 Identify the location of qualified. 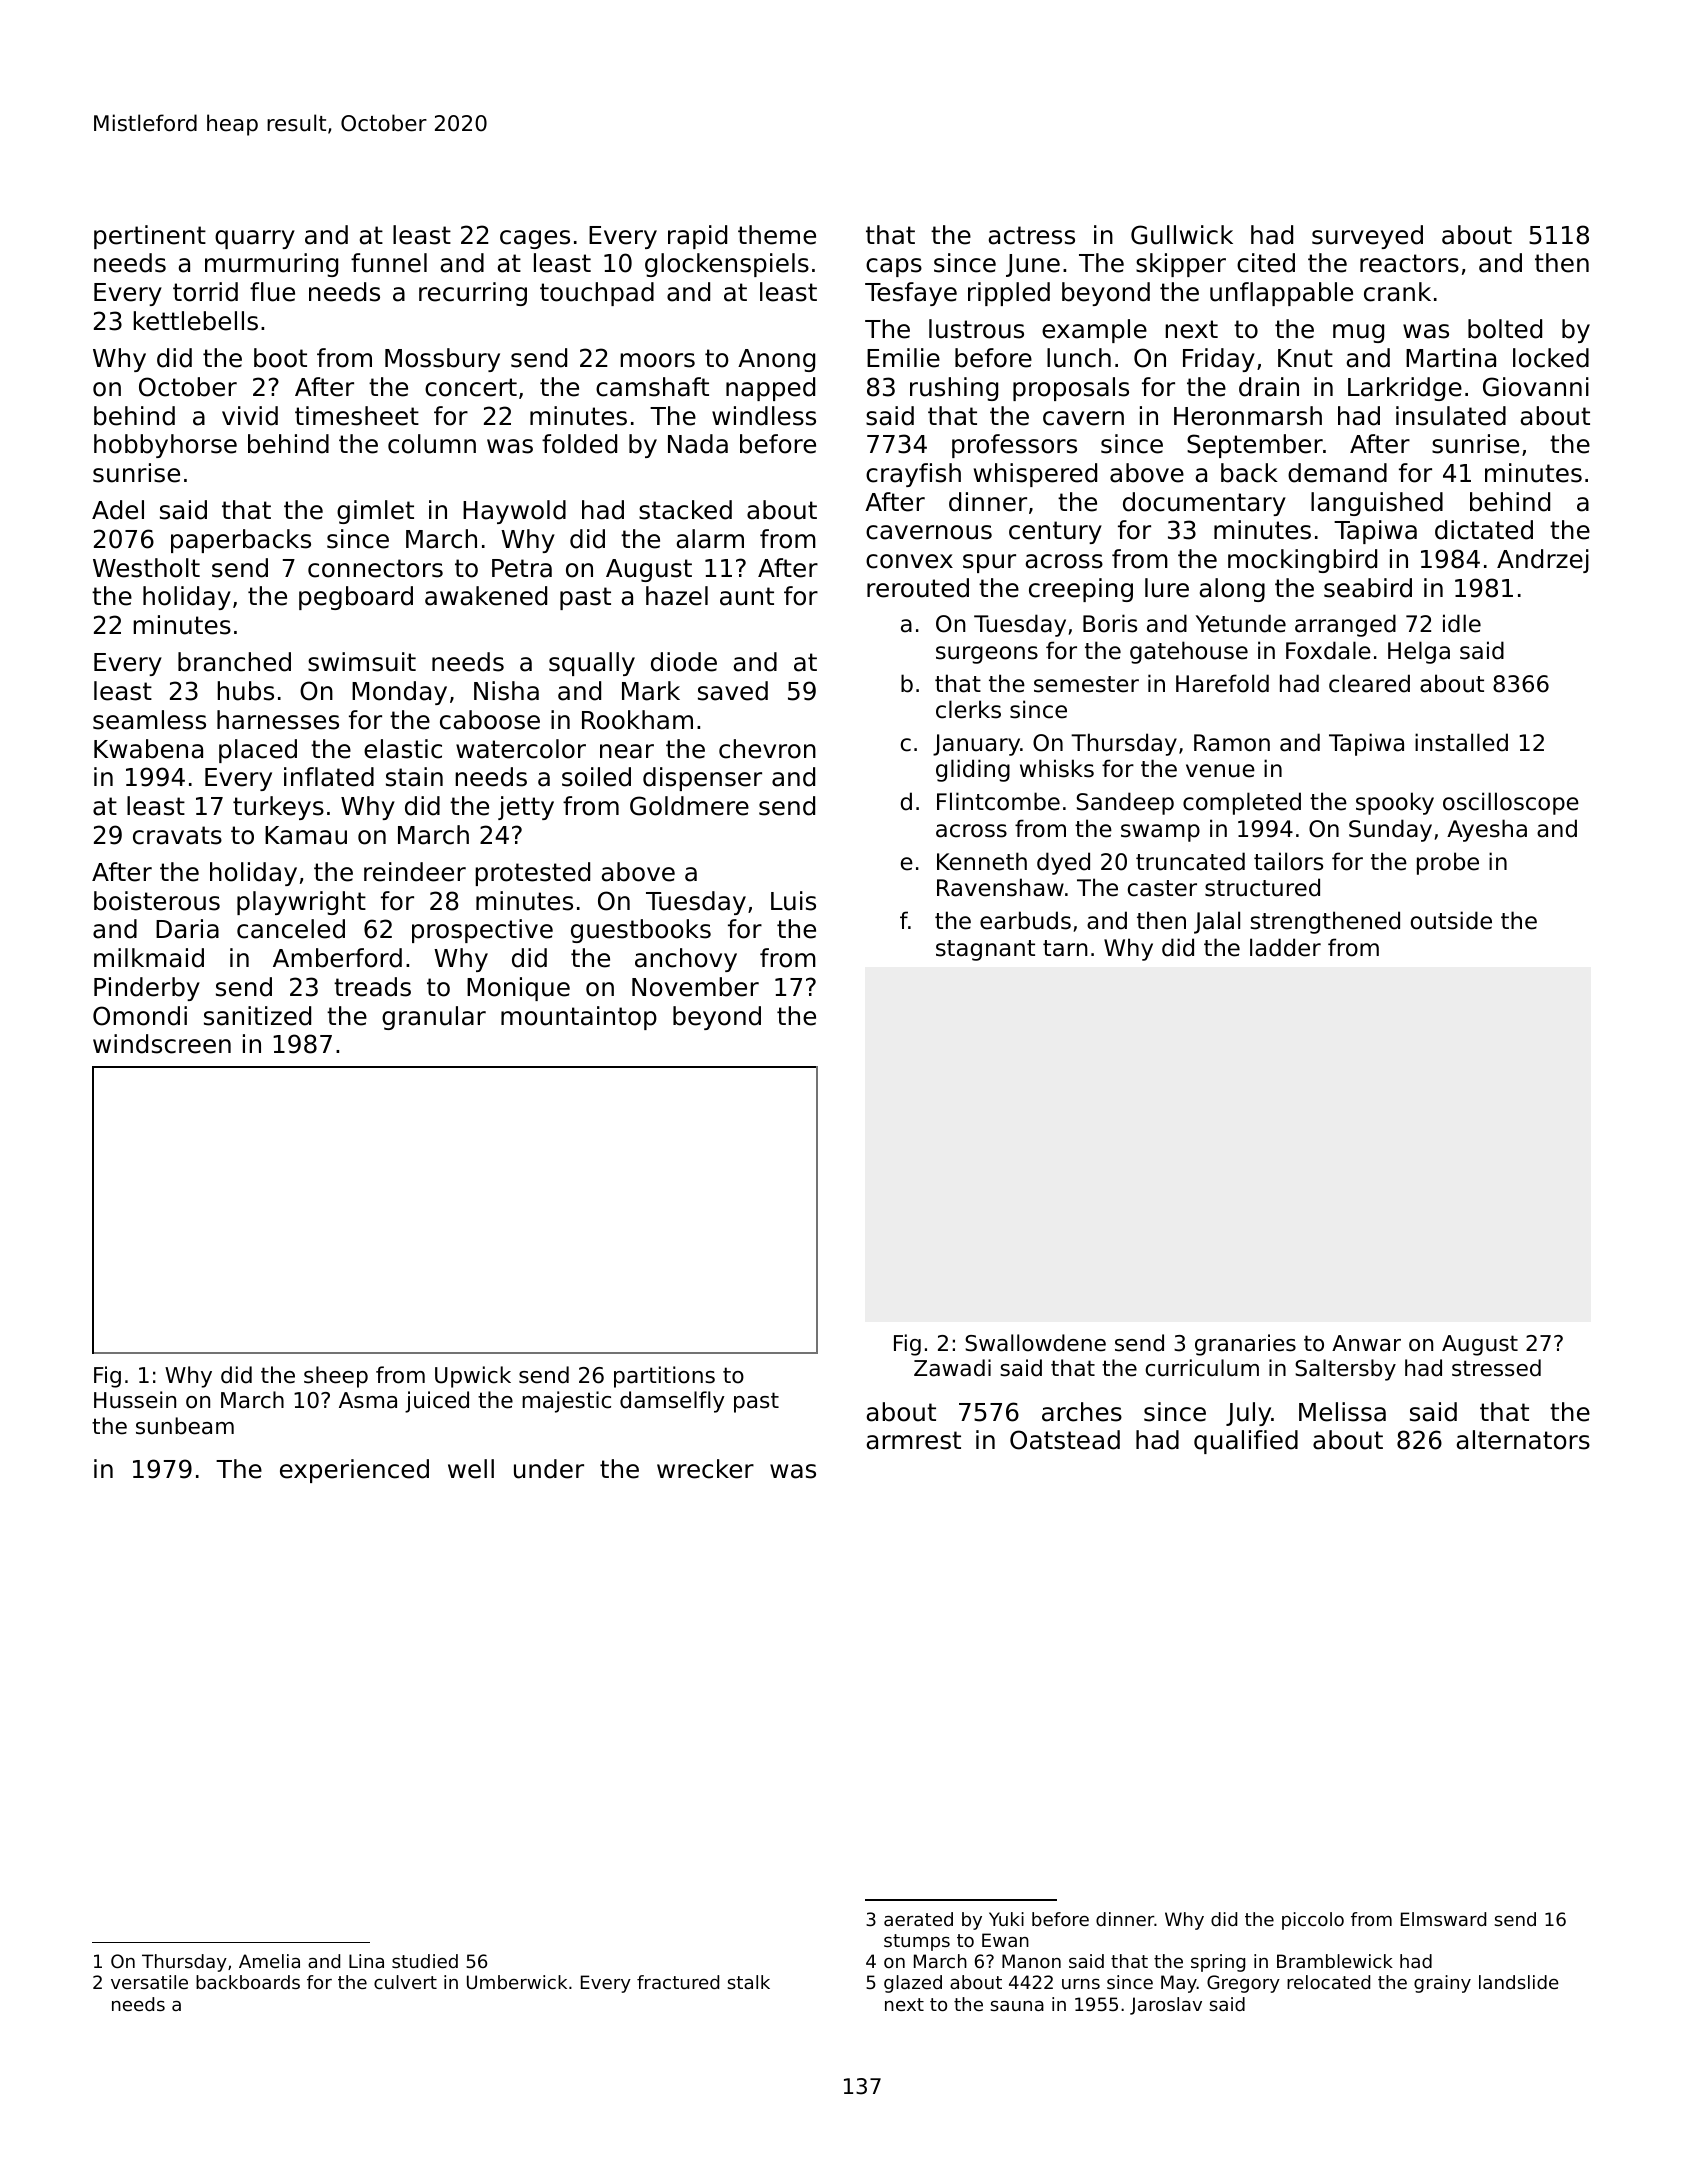
(1246, 1442).
